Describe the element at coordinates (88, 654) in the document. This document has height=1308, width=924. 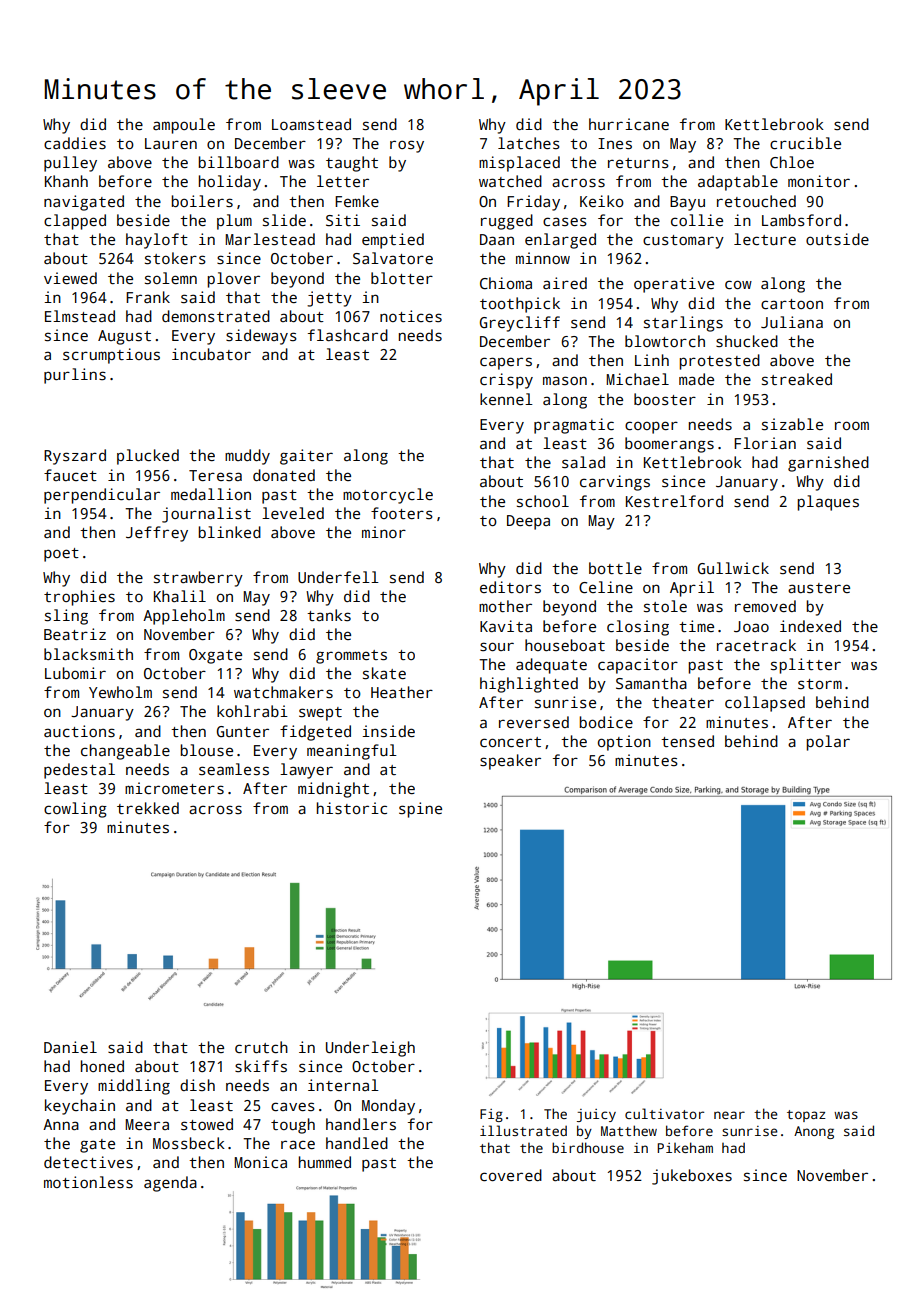
I see `blacksmith` at that location.
